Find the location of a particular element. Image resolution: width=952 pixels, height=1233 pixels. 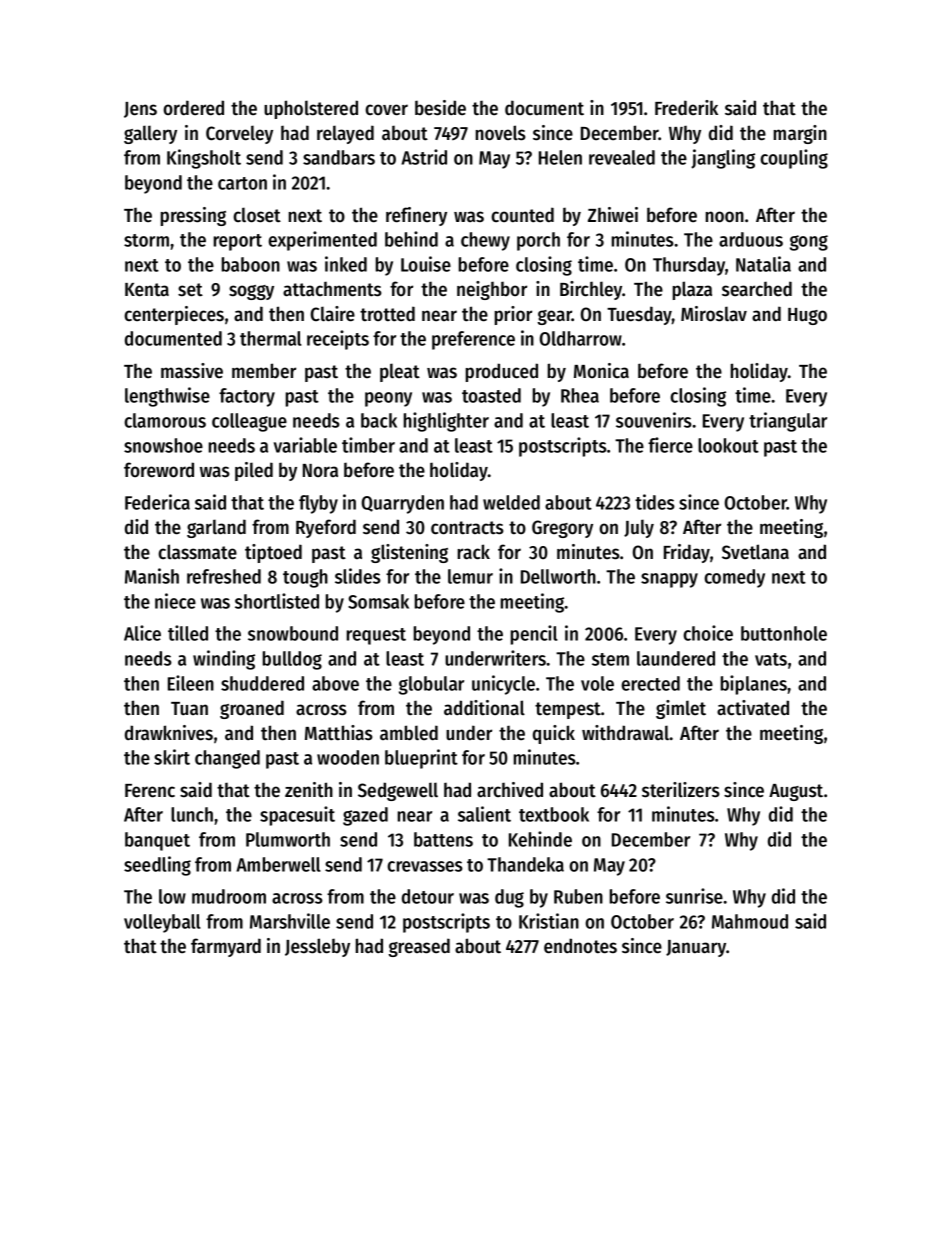

shortlisted is located at coordinates (277, 601).
